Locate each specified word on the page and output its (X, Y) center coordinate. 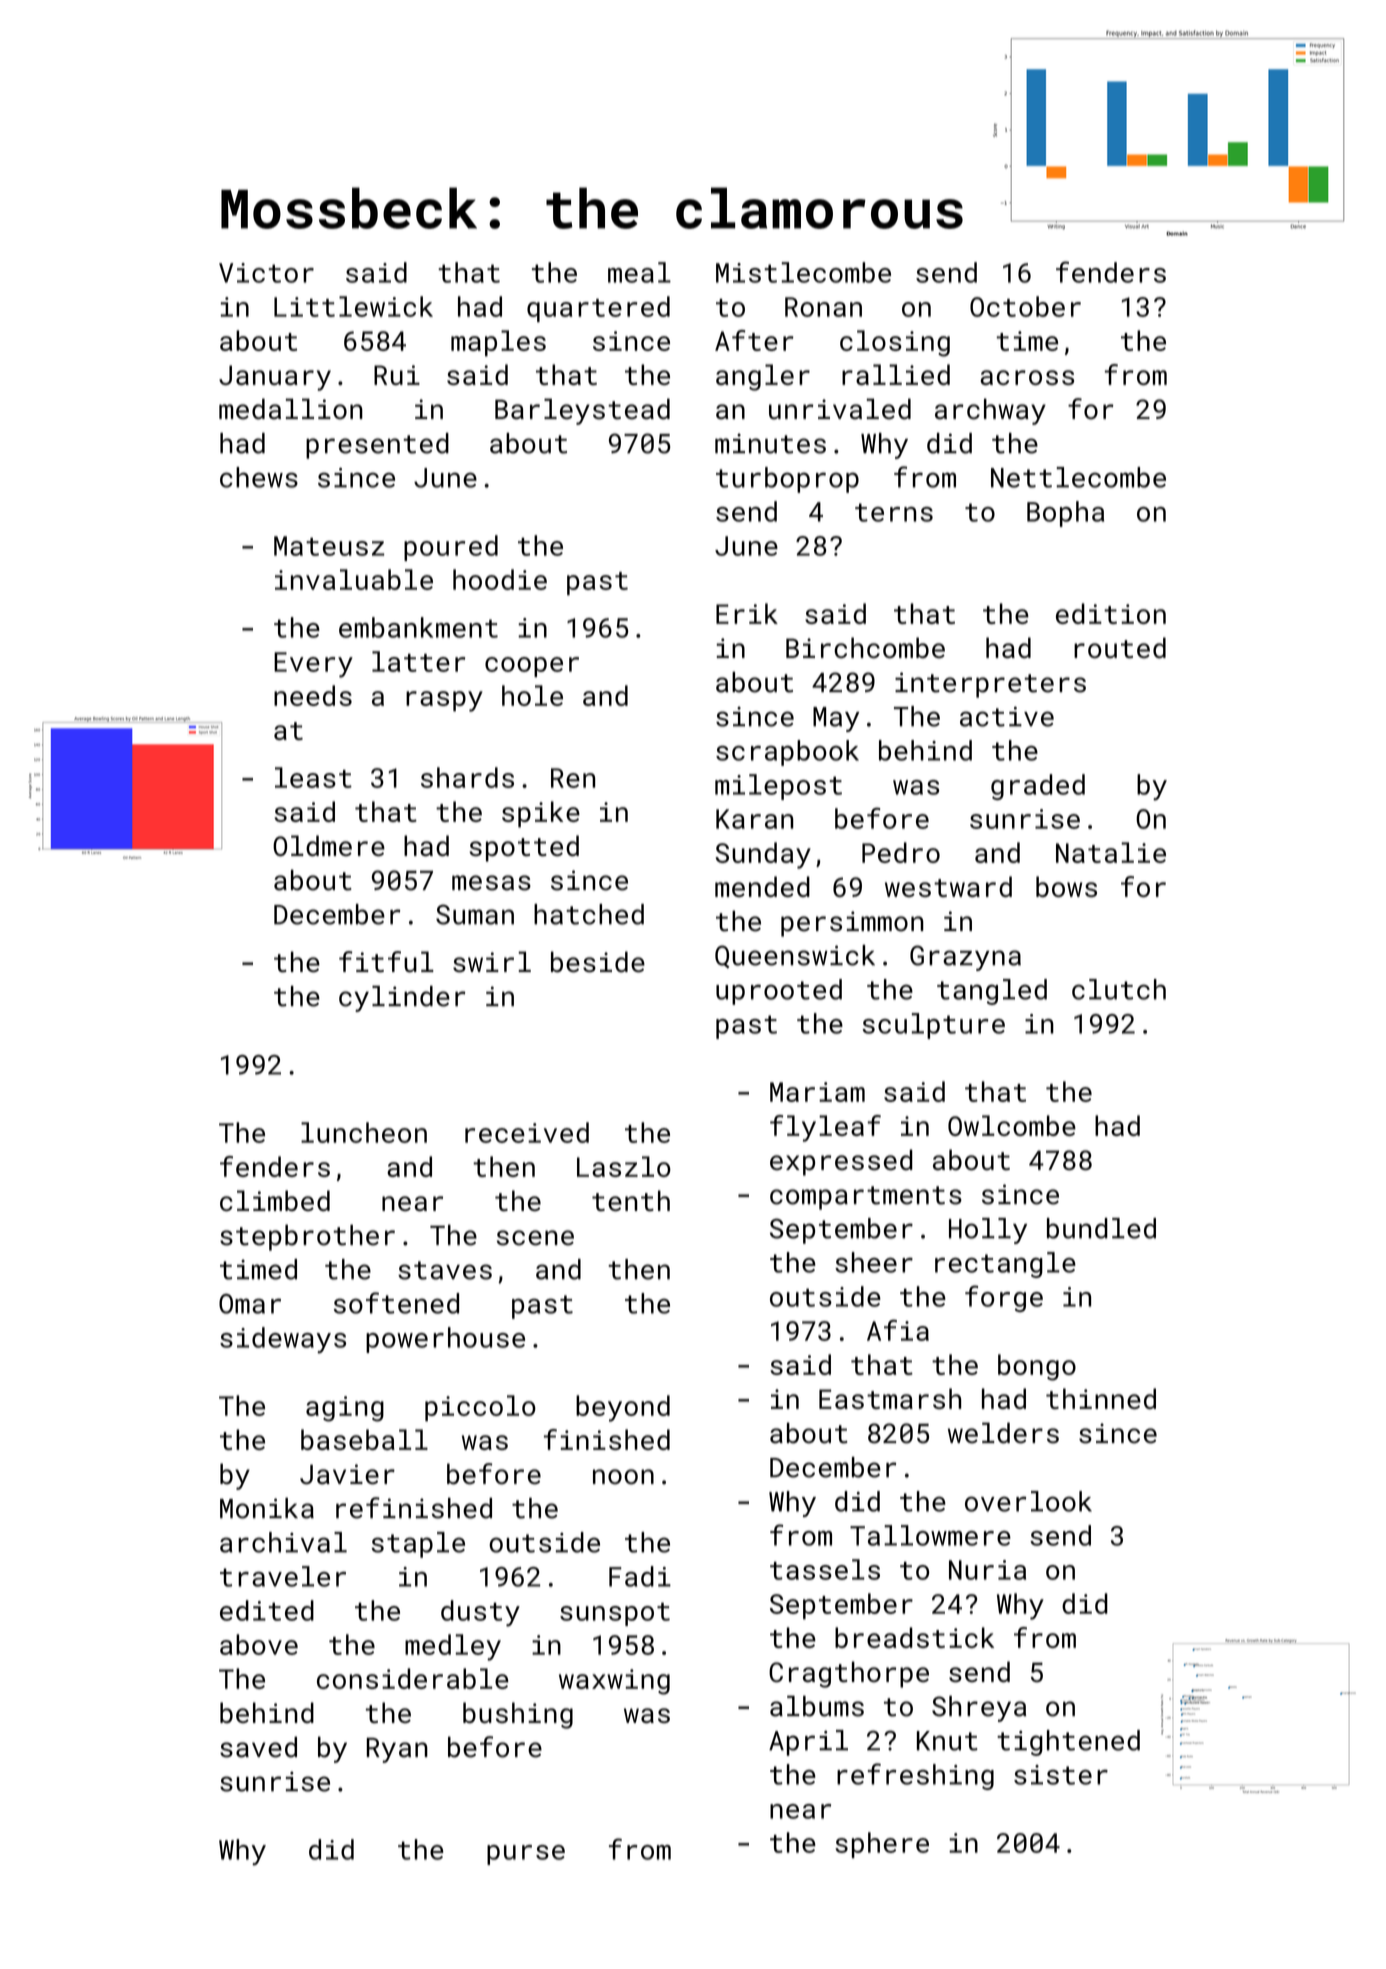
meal (639, 272)
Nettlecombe (1078, 477)
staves (445, 1270)
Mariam (817, 1092)
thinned (1101, 1398)
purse (526, 1855)
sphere (882, 1845)
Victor (266, 273)
